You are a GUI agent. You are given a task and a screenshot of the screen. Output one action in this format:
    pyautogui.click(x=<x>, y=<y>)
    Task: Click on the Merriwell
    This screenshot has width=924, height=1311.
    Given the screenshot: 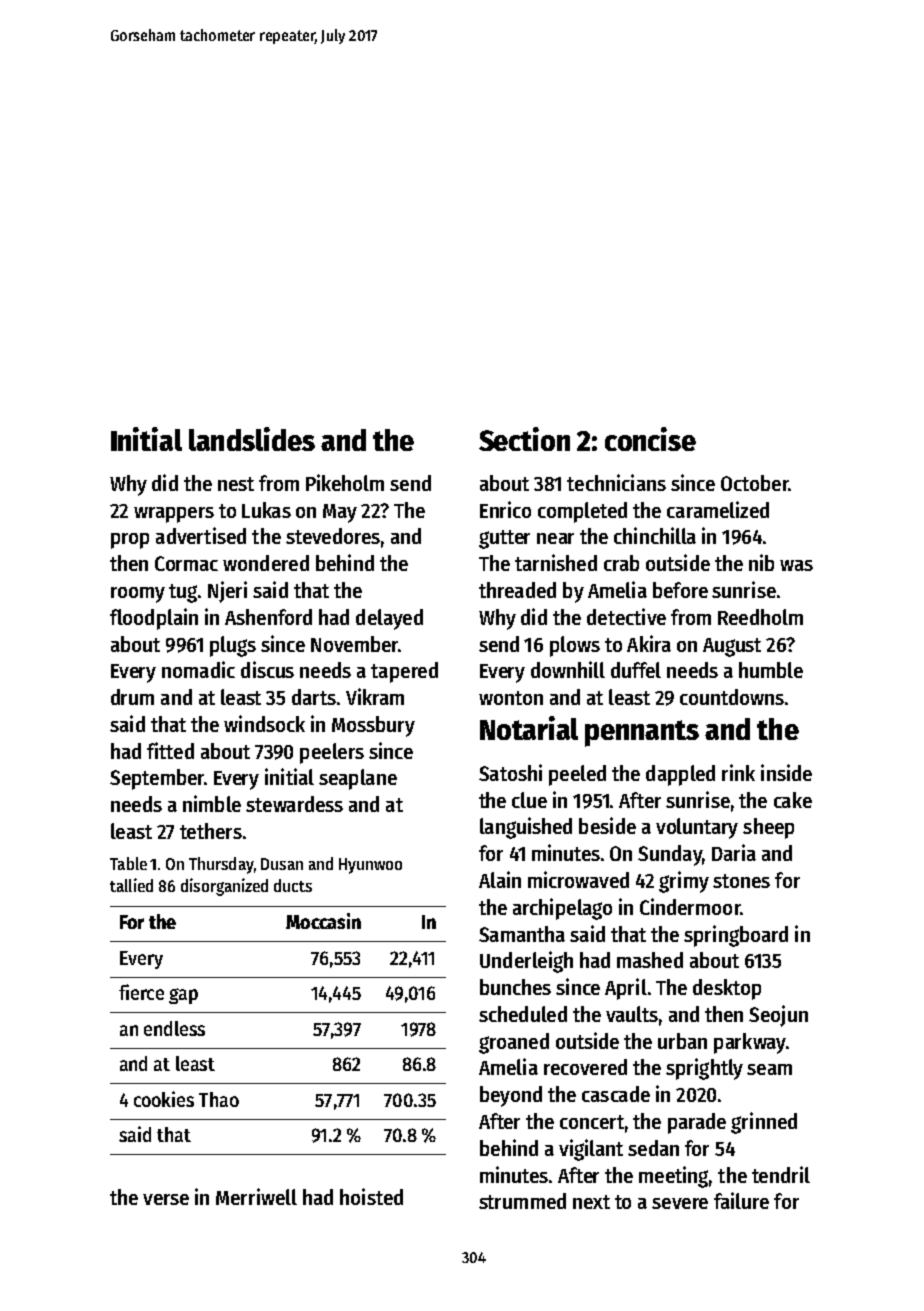 What is the action you would take?
    pyautogui.click(x=256, y=1196)
